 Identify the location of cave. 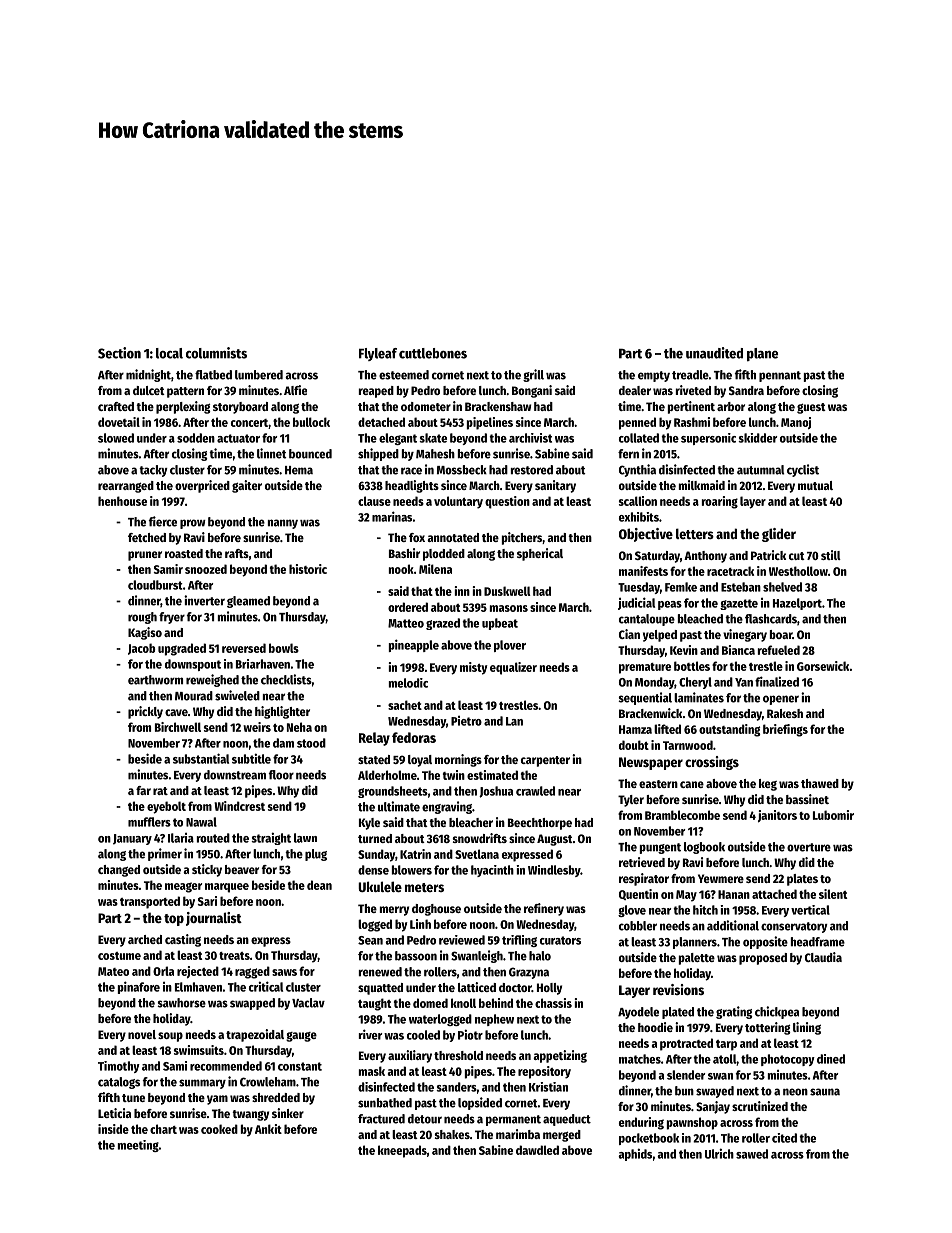
(176, 712).
